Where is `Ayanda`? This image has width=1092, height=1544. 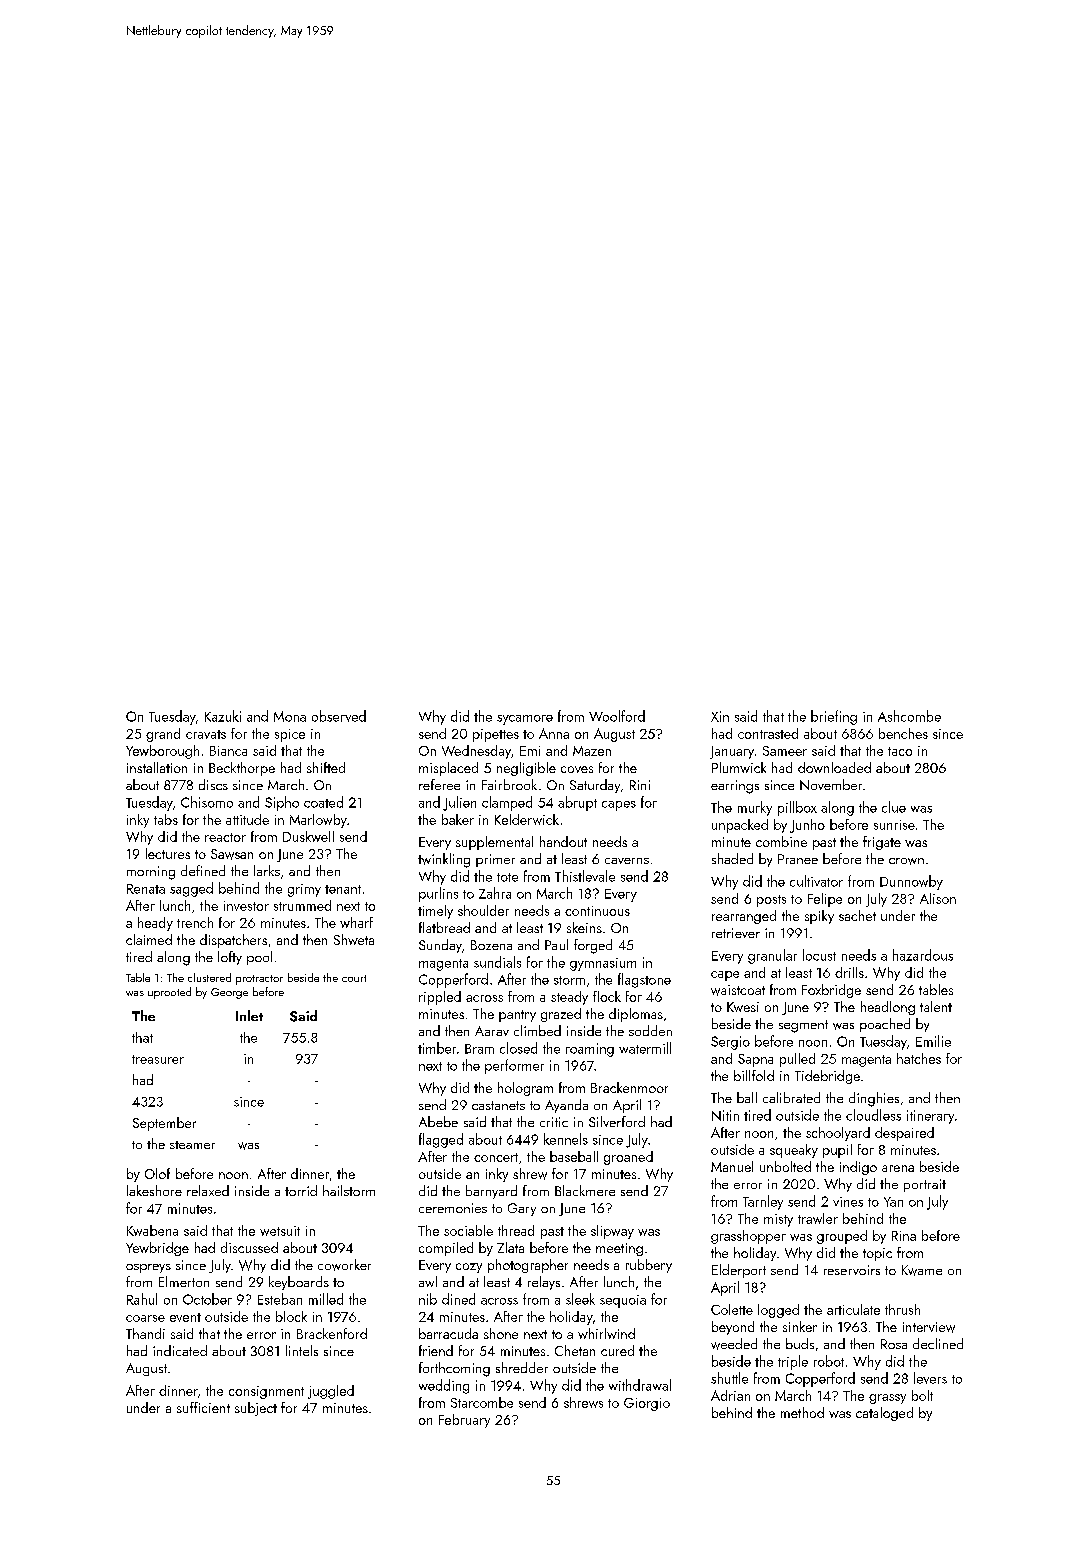 Ayanda is located at coordinates (566, 1106).
